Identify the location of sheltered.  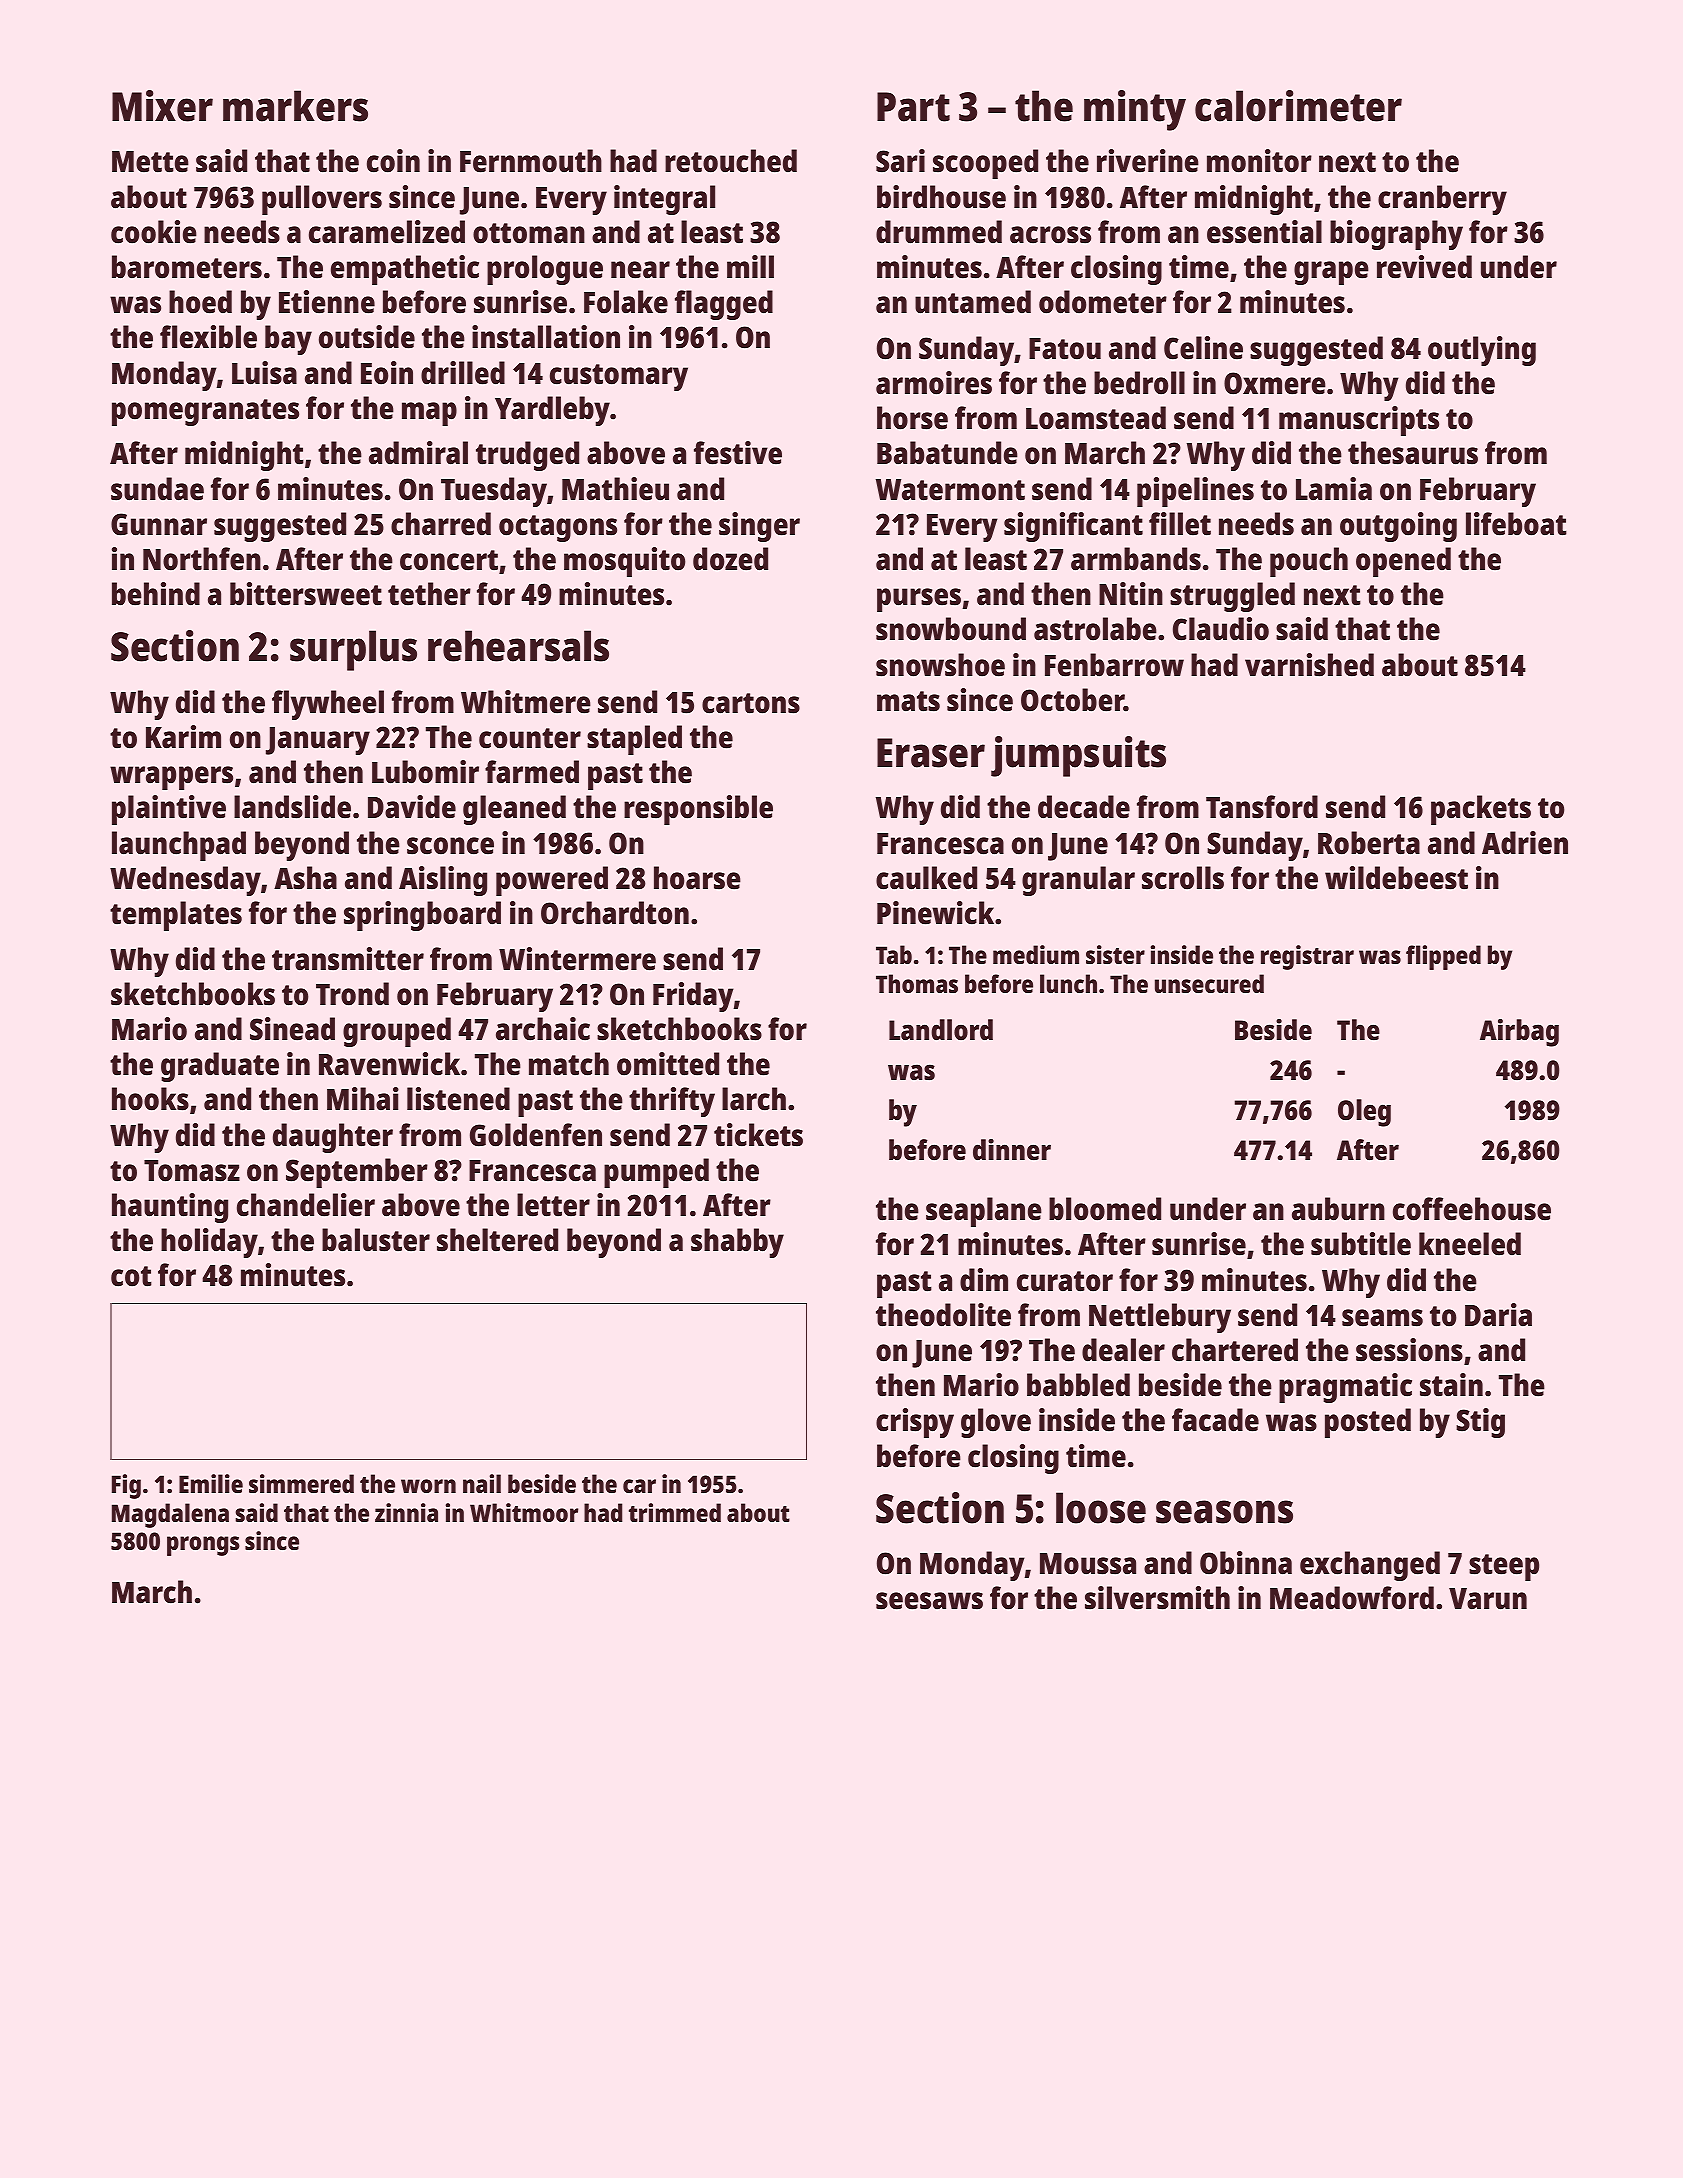
(497, 1240).
